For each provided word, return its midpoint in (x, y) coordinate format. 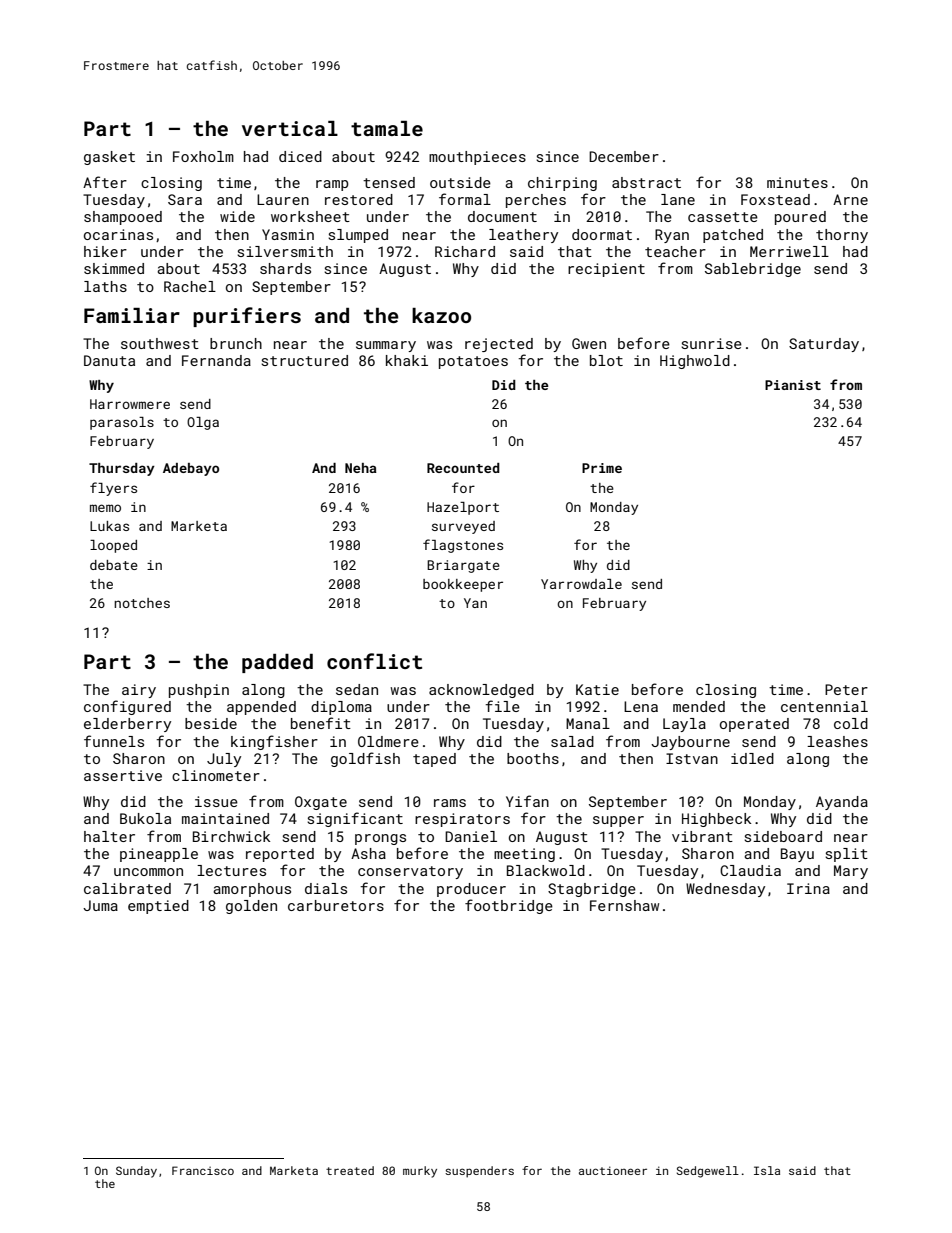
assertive (123, 775)
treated (350, 1170)
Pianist (793, 385)
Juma (100, 905)
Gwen (589, 343)
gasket (109, 158)
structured (304, 360)
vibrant (702, 836)
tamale (387, 128)
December (624, 156)
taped (434, 760)
